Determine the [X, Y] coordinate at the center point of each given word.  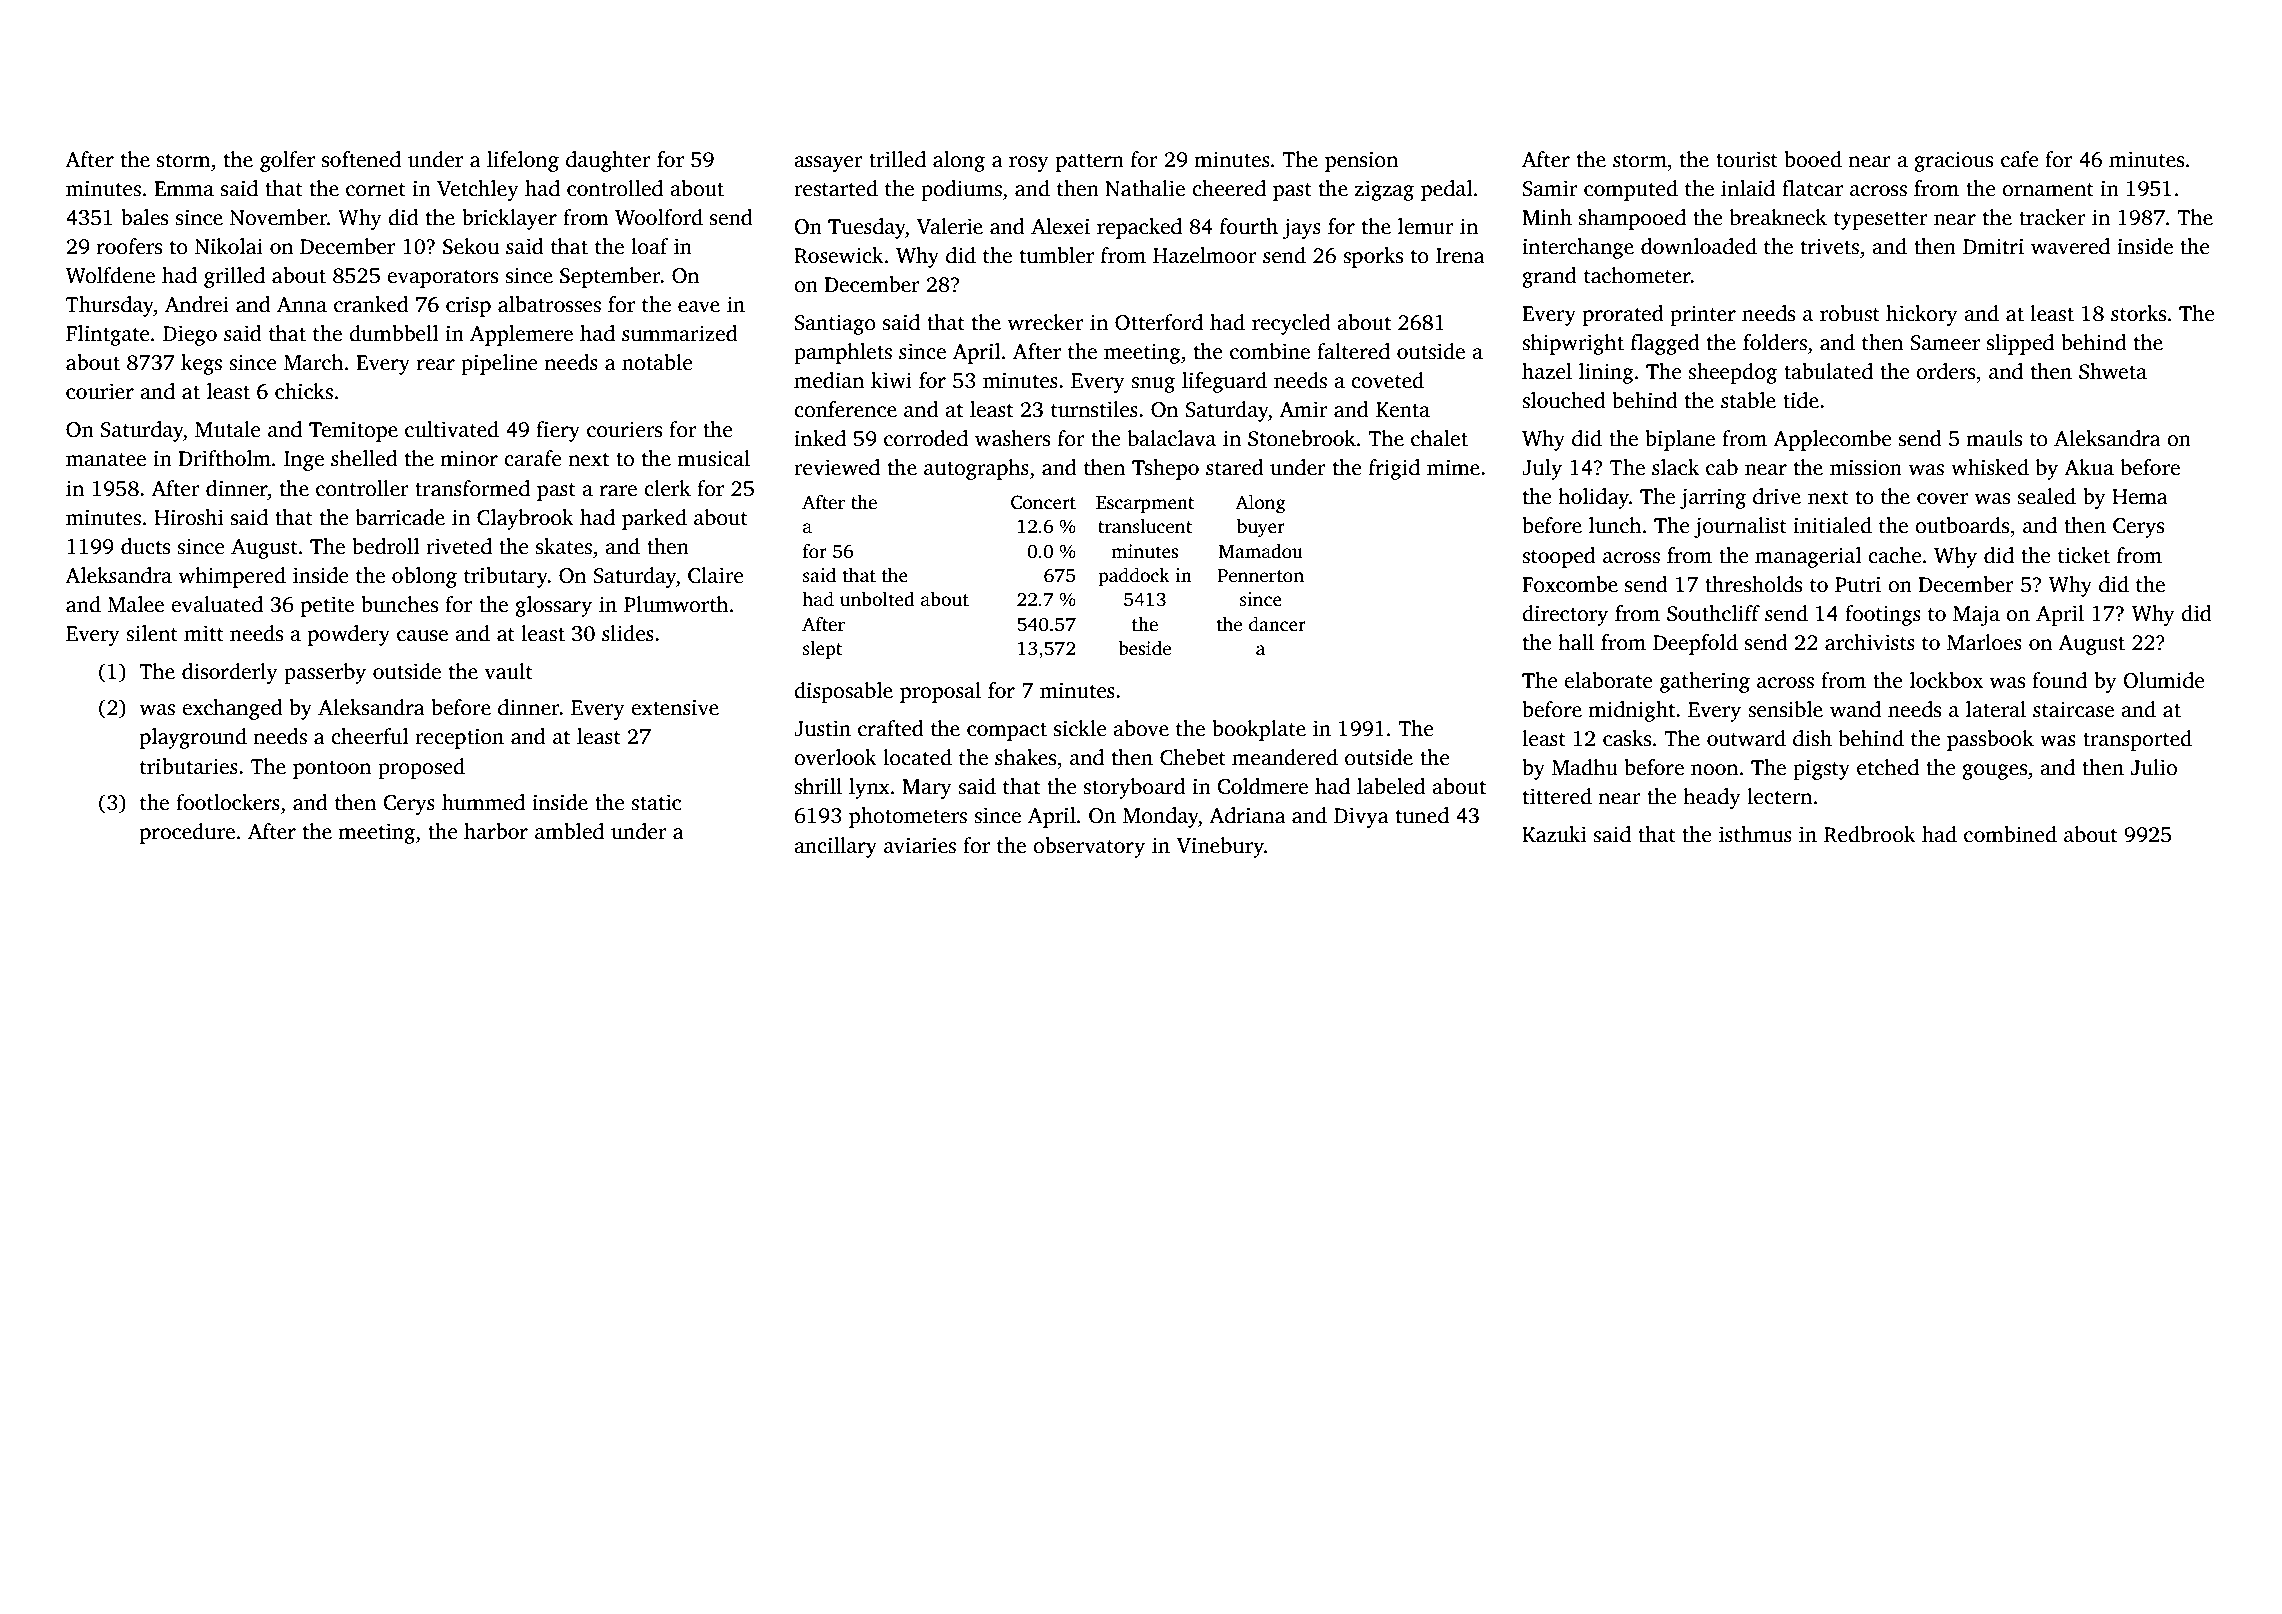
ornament [2048, 190]
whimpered [232, 577]
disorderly [230, 673]
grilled [234, 277]
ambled [569, 831]
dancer [1277, 624]
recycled [1291, 324]
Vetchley [478, 190]
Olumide [2164, 680]
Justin [822, 728]
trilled [897, 159]
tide [1801, 400]
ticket [2084, 555]
